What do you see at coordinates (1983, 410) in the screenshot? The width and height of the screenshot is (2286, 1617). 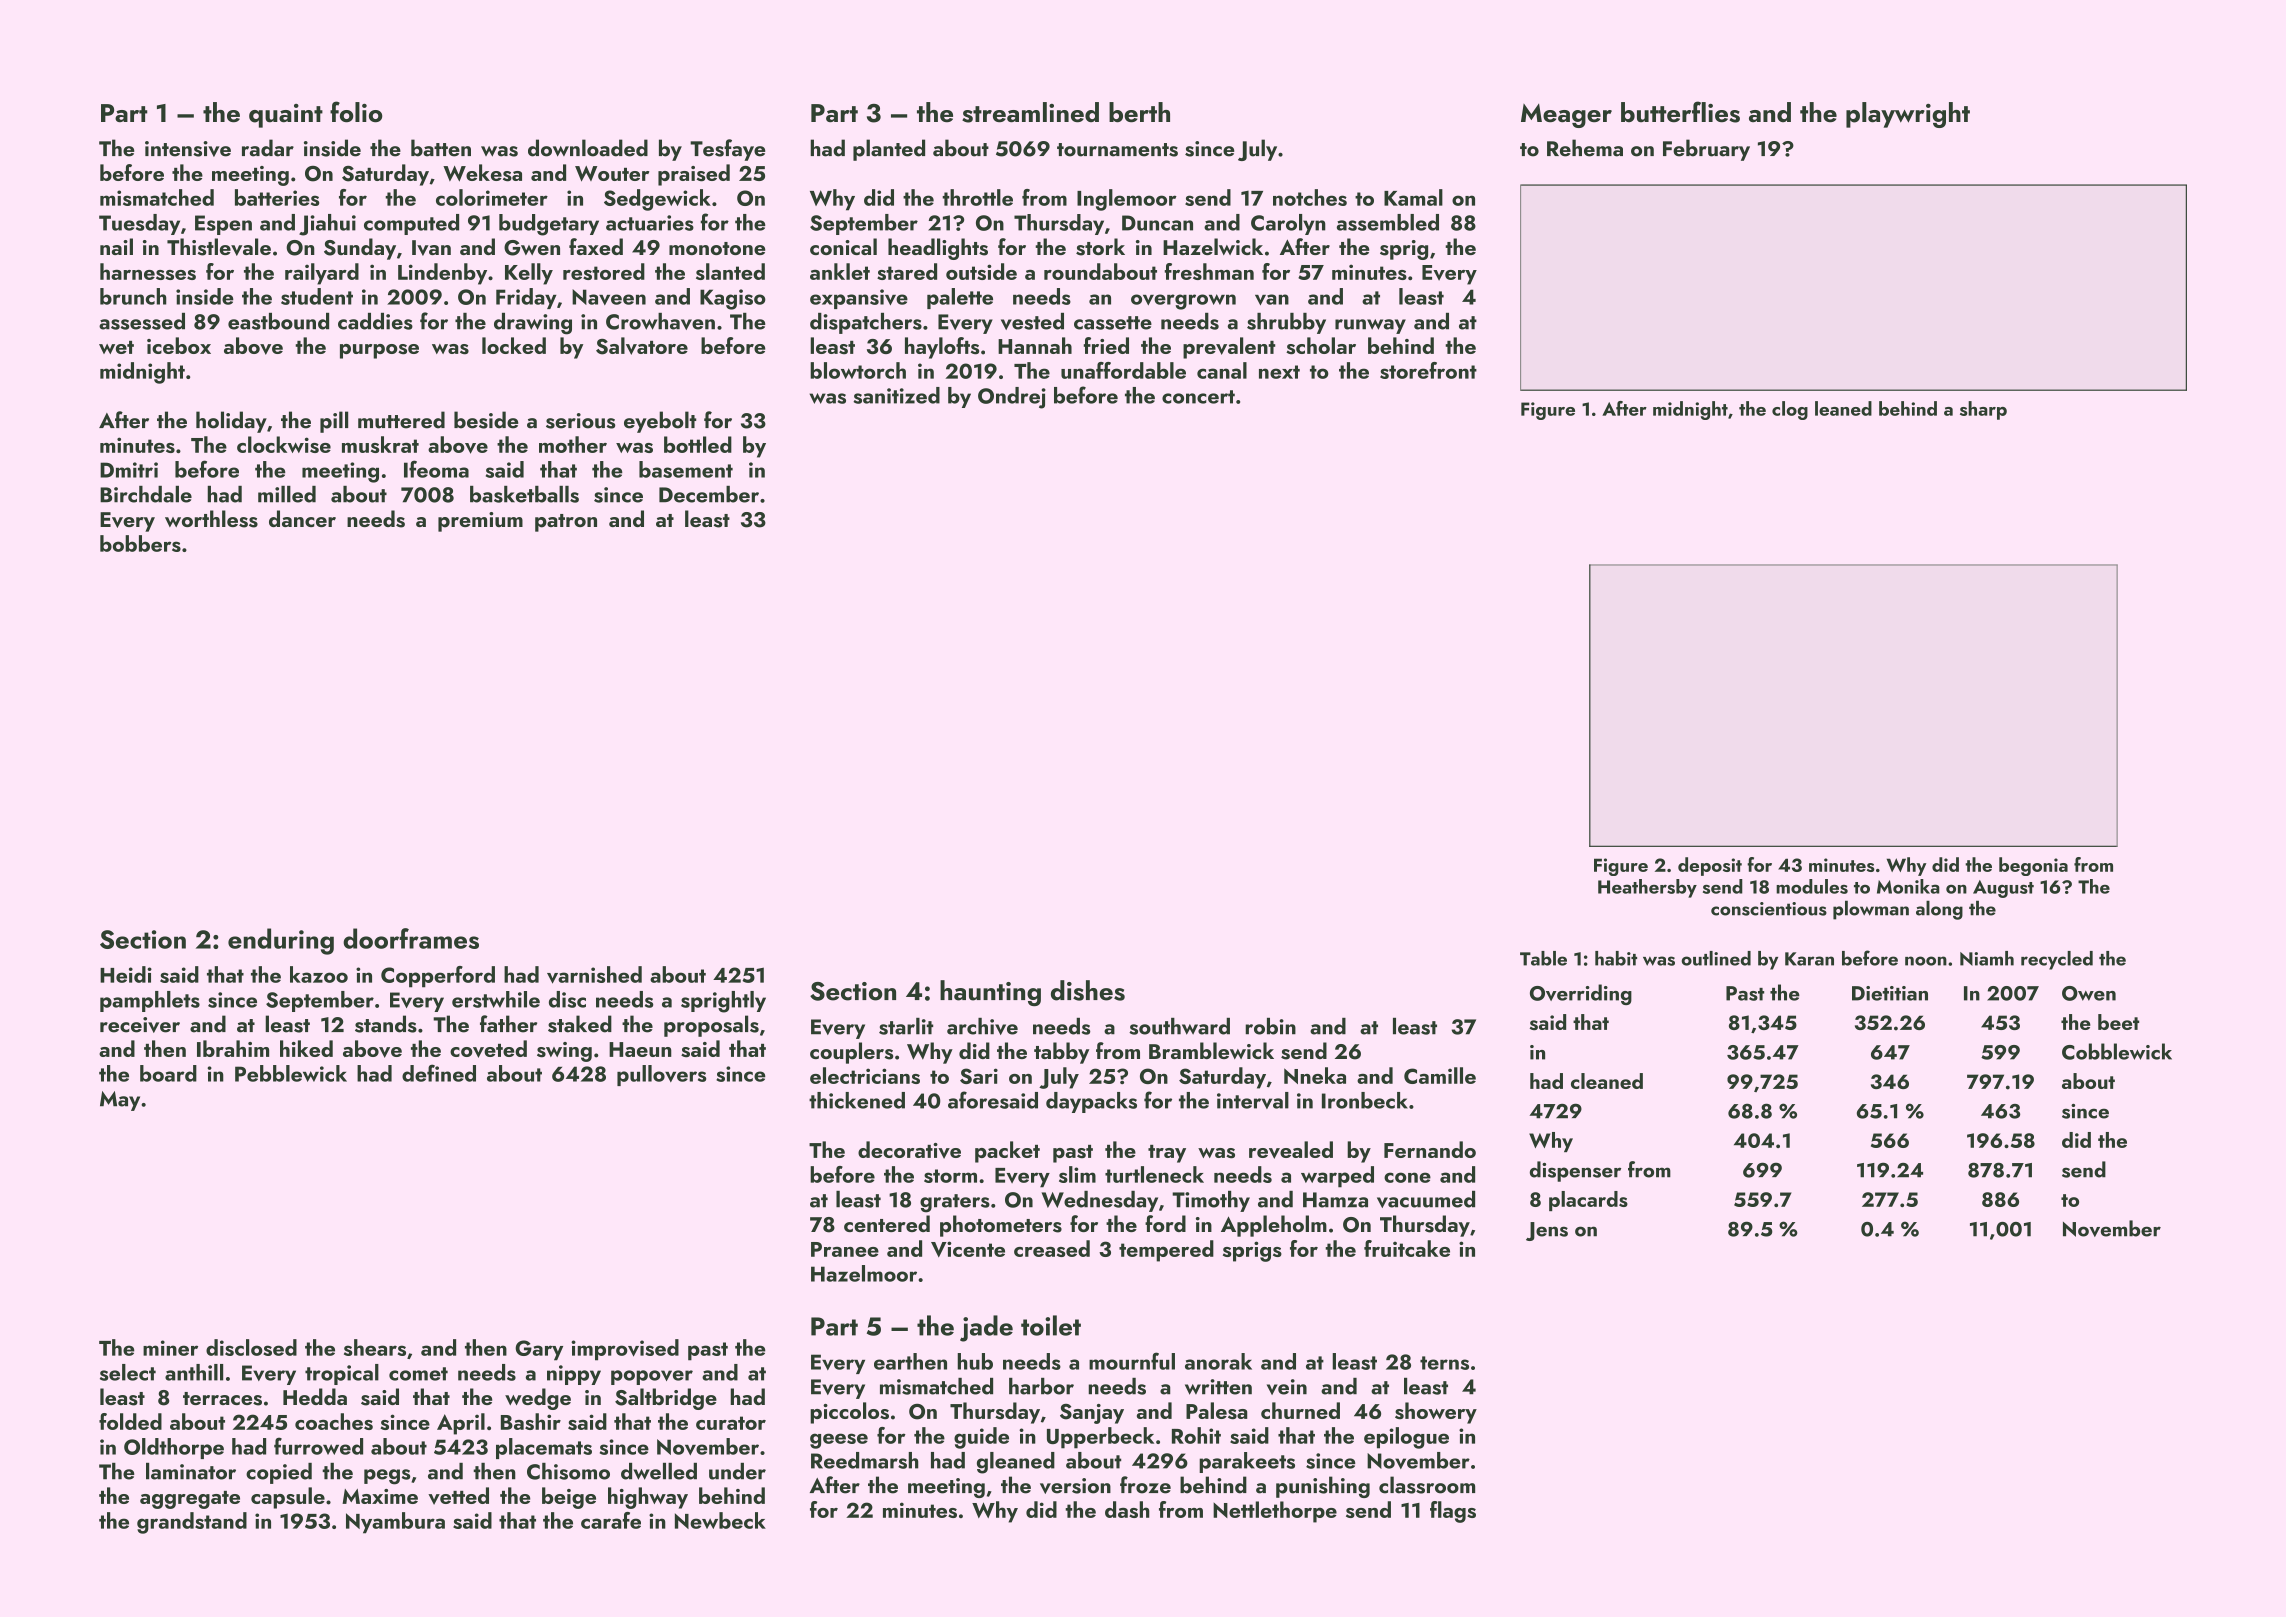 I see `sharp` at bounding box center [1983, 410].
